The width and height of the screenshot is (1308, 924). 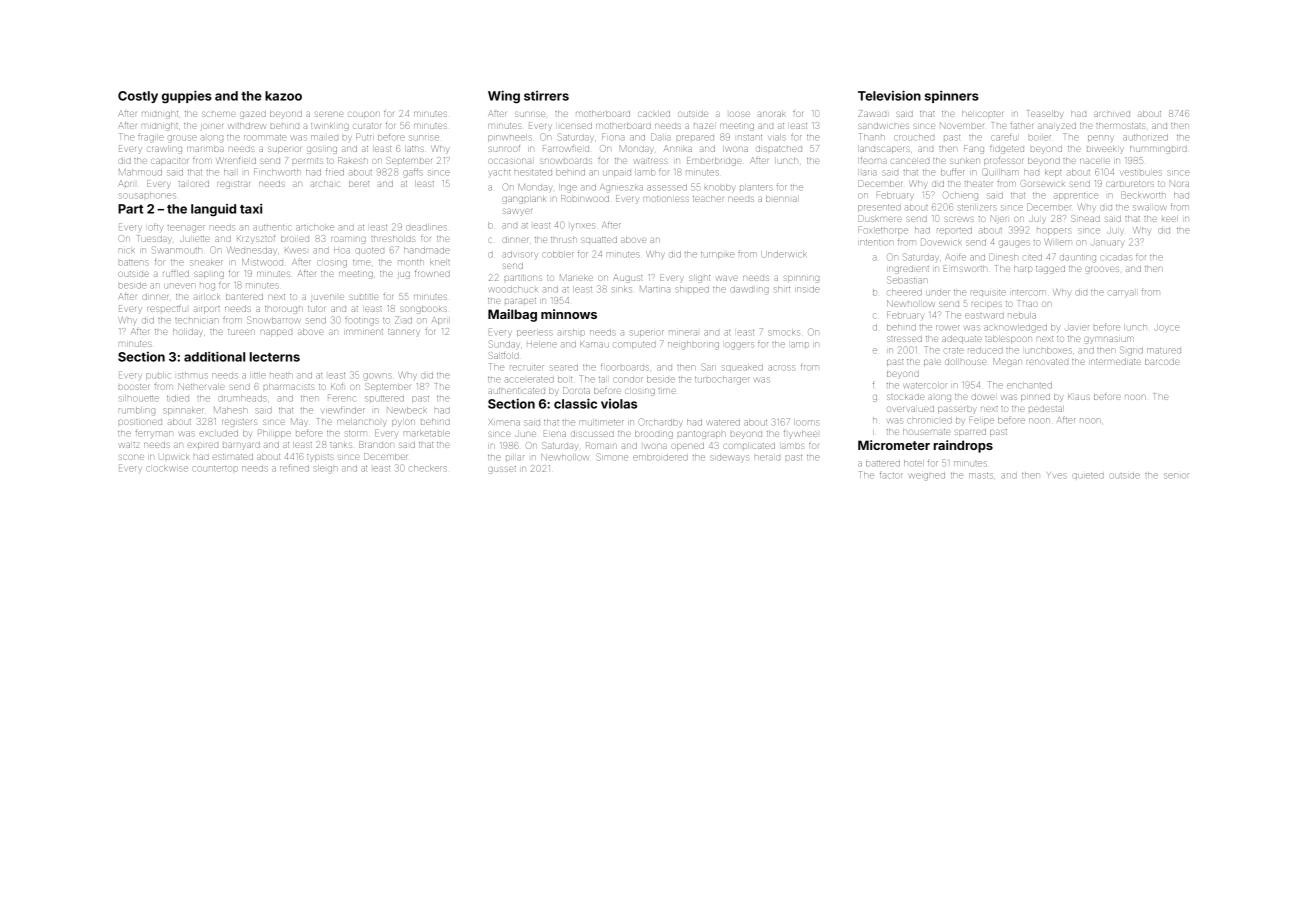 I want to click on curator, so click(x=367, y=126).
